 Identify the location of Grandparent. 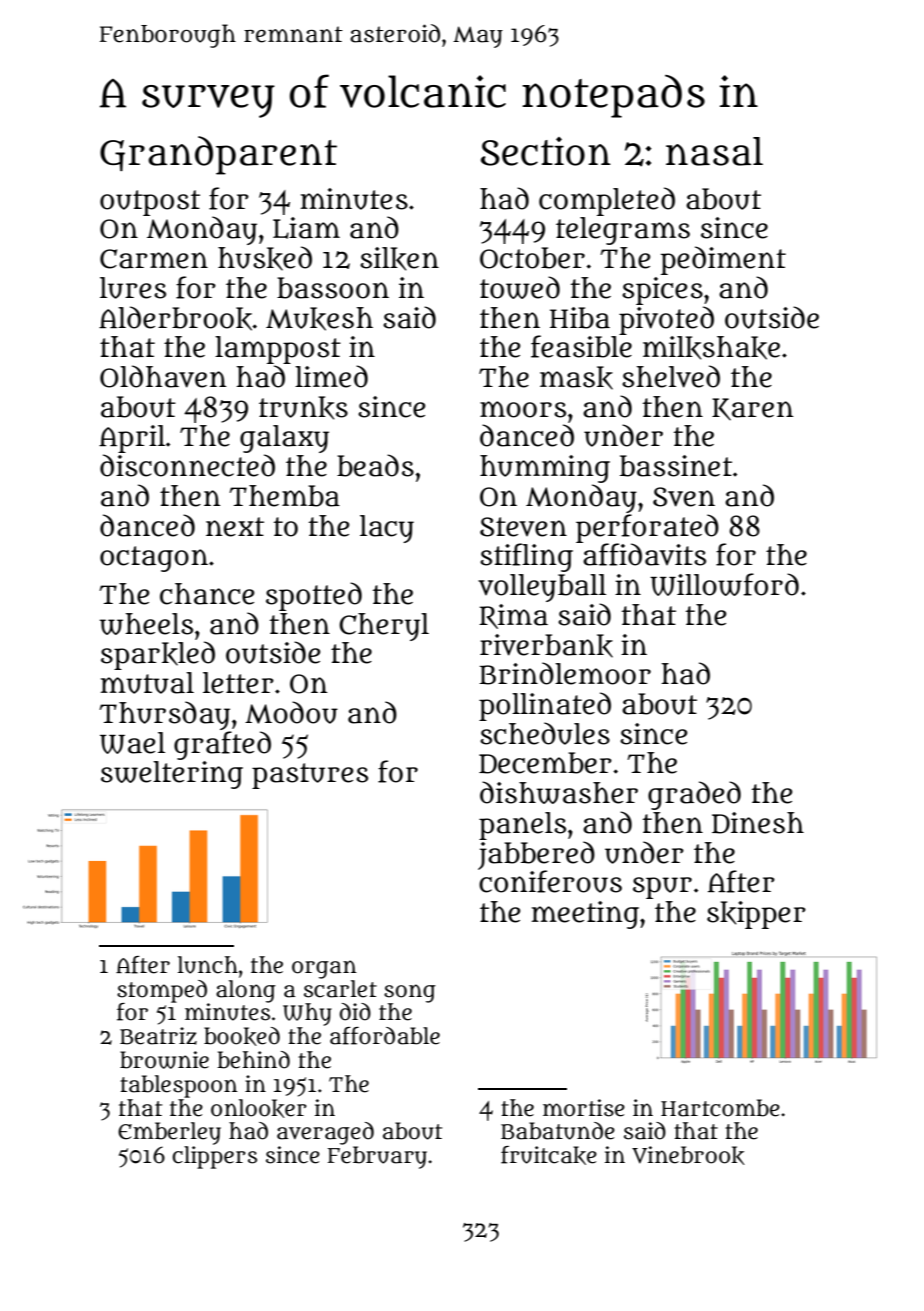
(218, 155).
